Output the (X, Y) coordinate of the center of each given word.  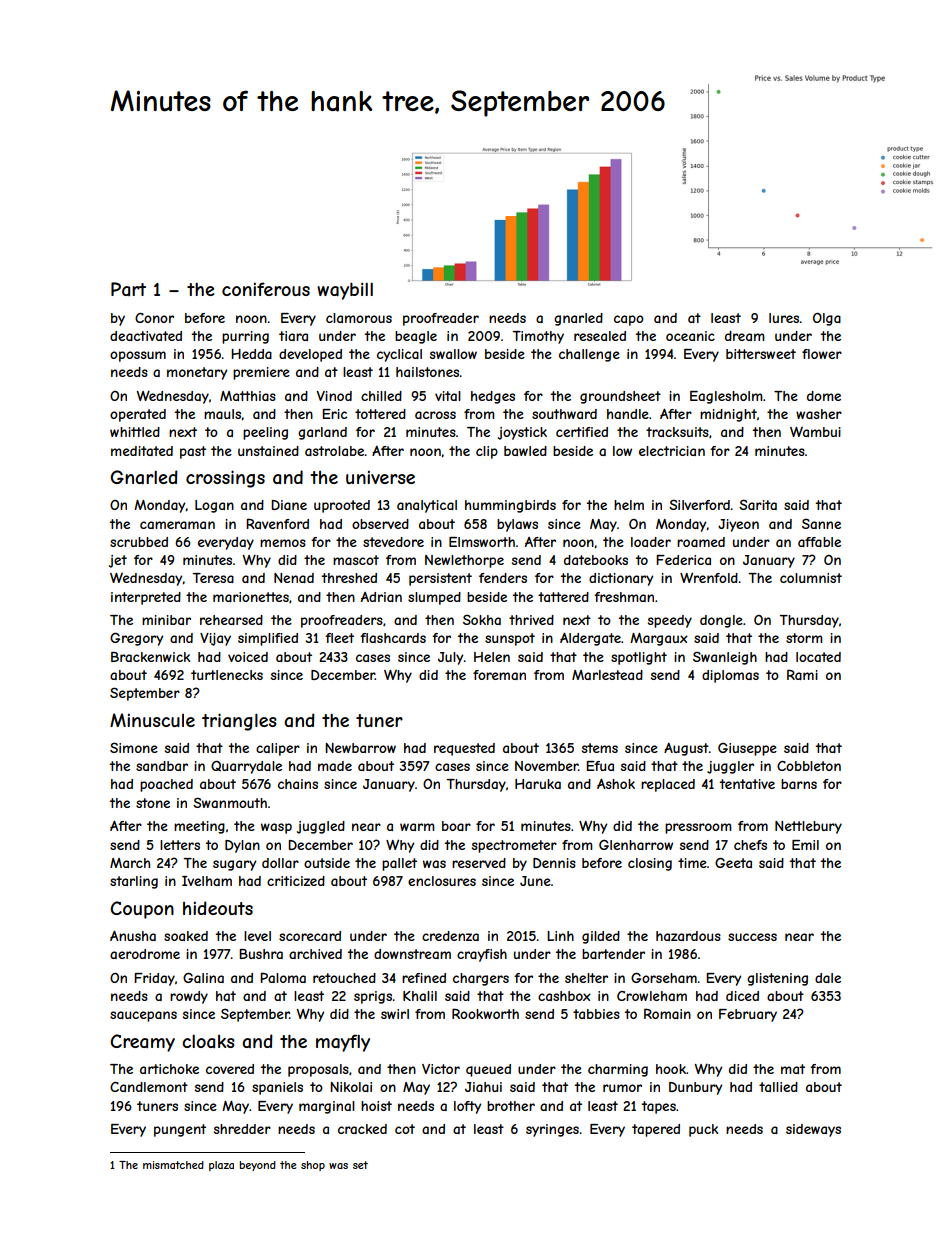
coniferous (266, 289)
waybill (345, 291)
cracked (362, 1129)
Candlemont (149, 1087)
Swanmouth (230, 802)
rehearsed (231, 620)
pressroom (698, 828)
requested (464, 749)
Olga (827, 319)
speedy (670, 621)
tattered (563, 597)
